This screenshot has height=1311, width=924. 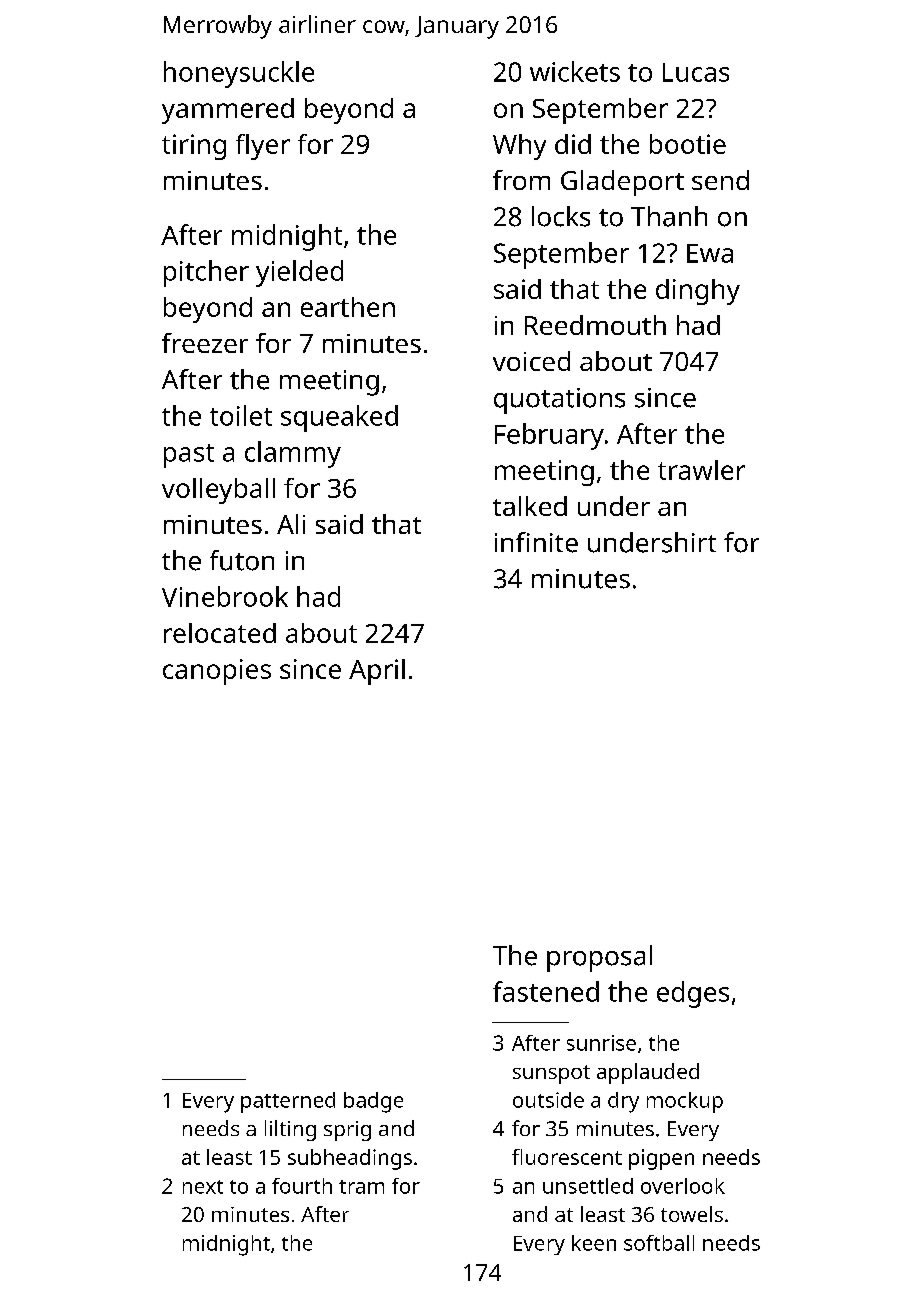 What do you see at coordinates (217, 672) in the screenshot?
I see `canopies` at bounding box center [217, 672].
